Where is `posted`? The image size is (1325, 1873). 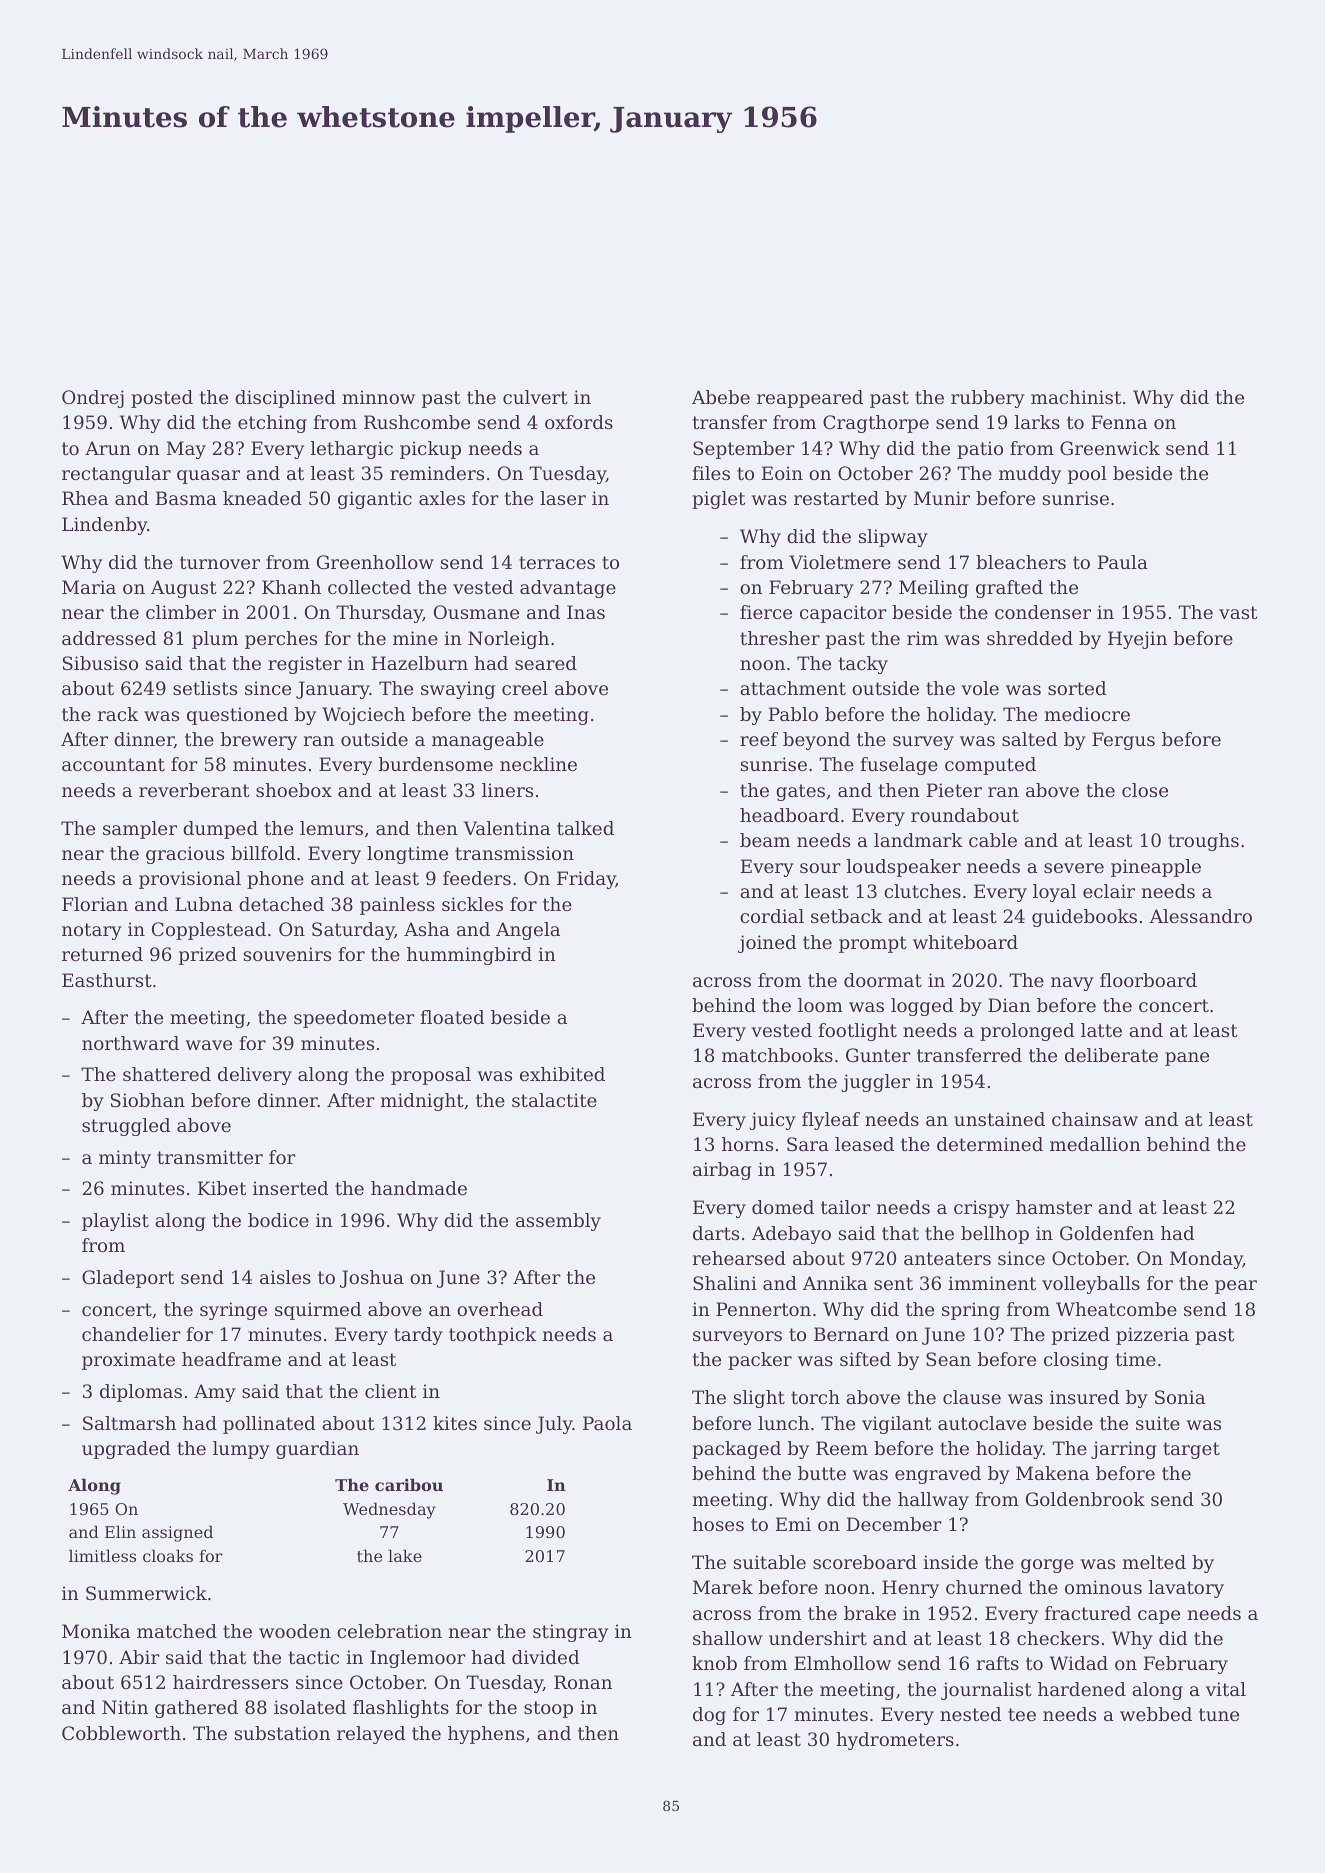 posted is located at coordinates (162, 399).
